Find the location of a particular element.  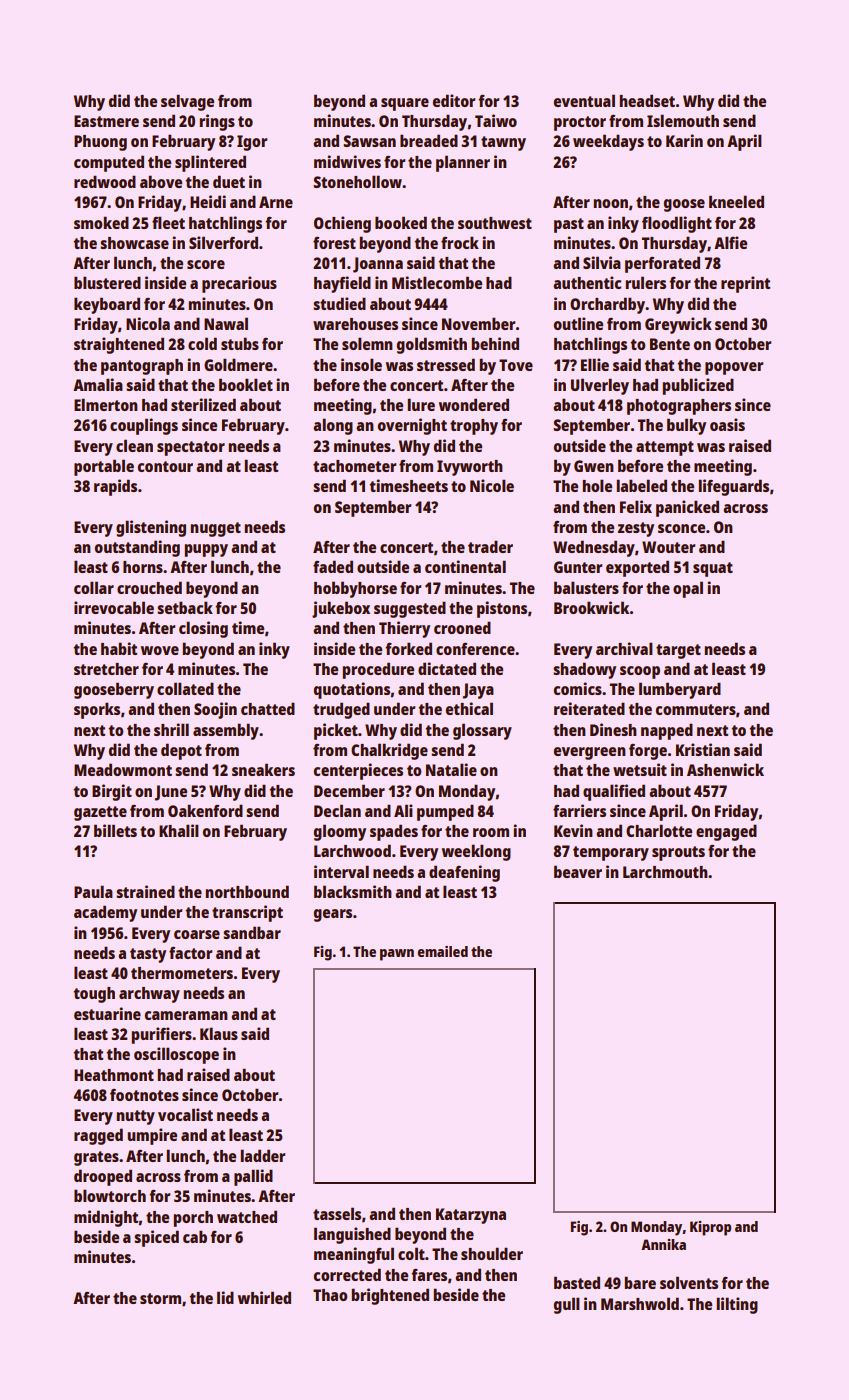

Kiprop is located at coordinates (710, 1228).
